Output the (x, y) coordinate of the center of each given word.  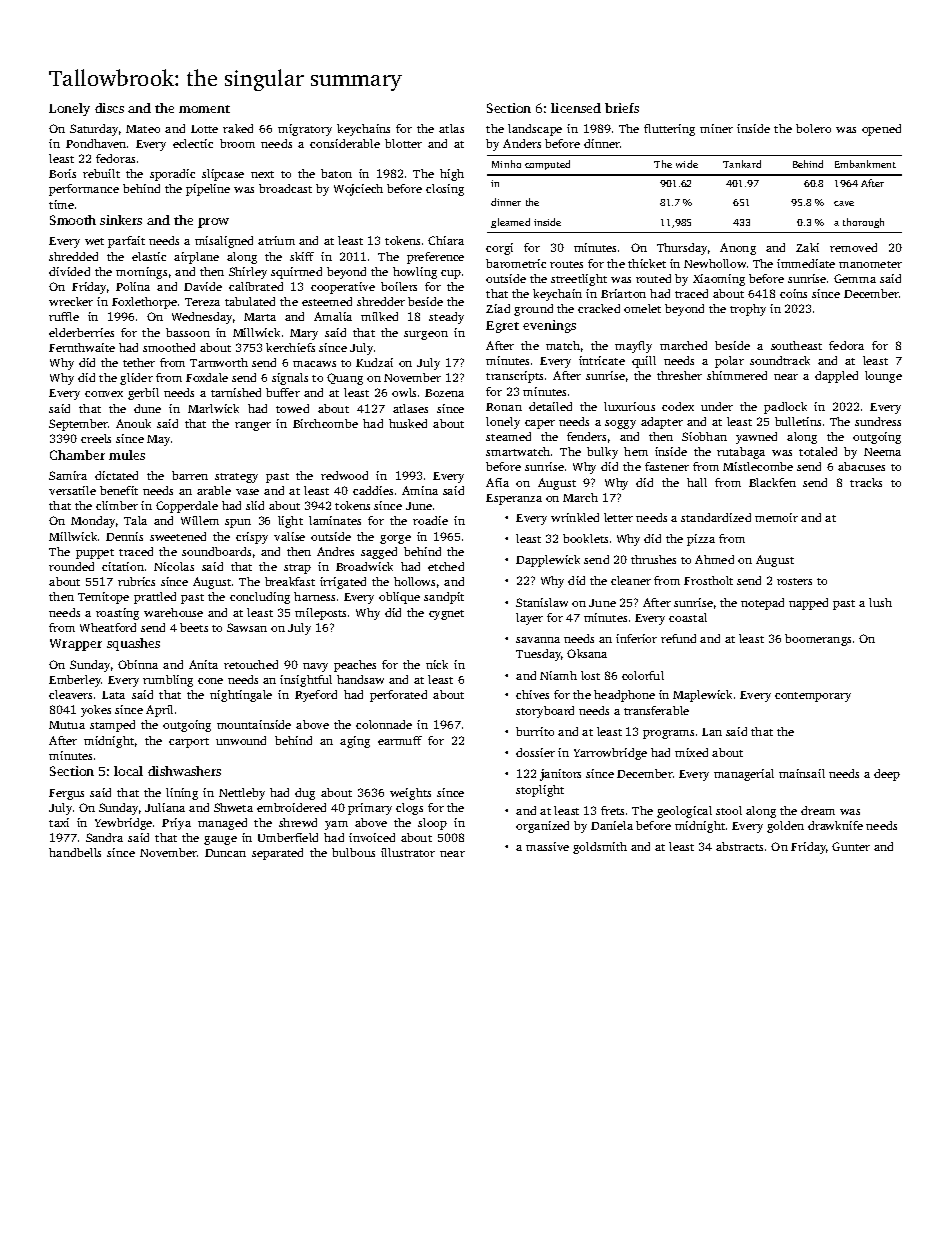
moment (204, 109)
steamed (508, 436)
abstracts (739, 846)
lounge (883, 377)
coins (793, 293)
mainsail (802, 773)
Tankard (742, 164)
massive (547, 846)
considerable (345, 143)
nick (437, 664)
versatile (72, 490)
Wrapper (76, 645)
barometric (516, 263)
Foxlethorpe (144, 303)
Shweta (233, 807)
